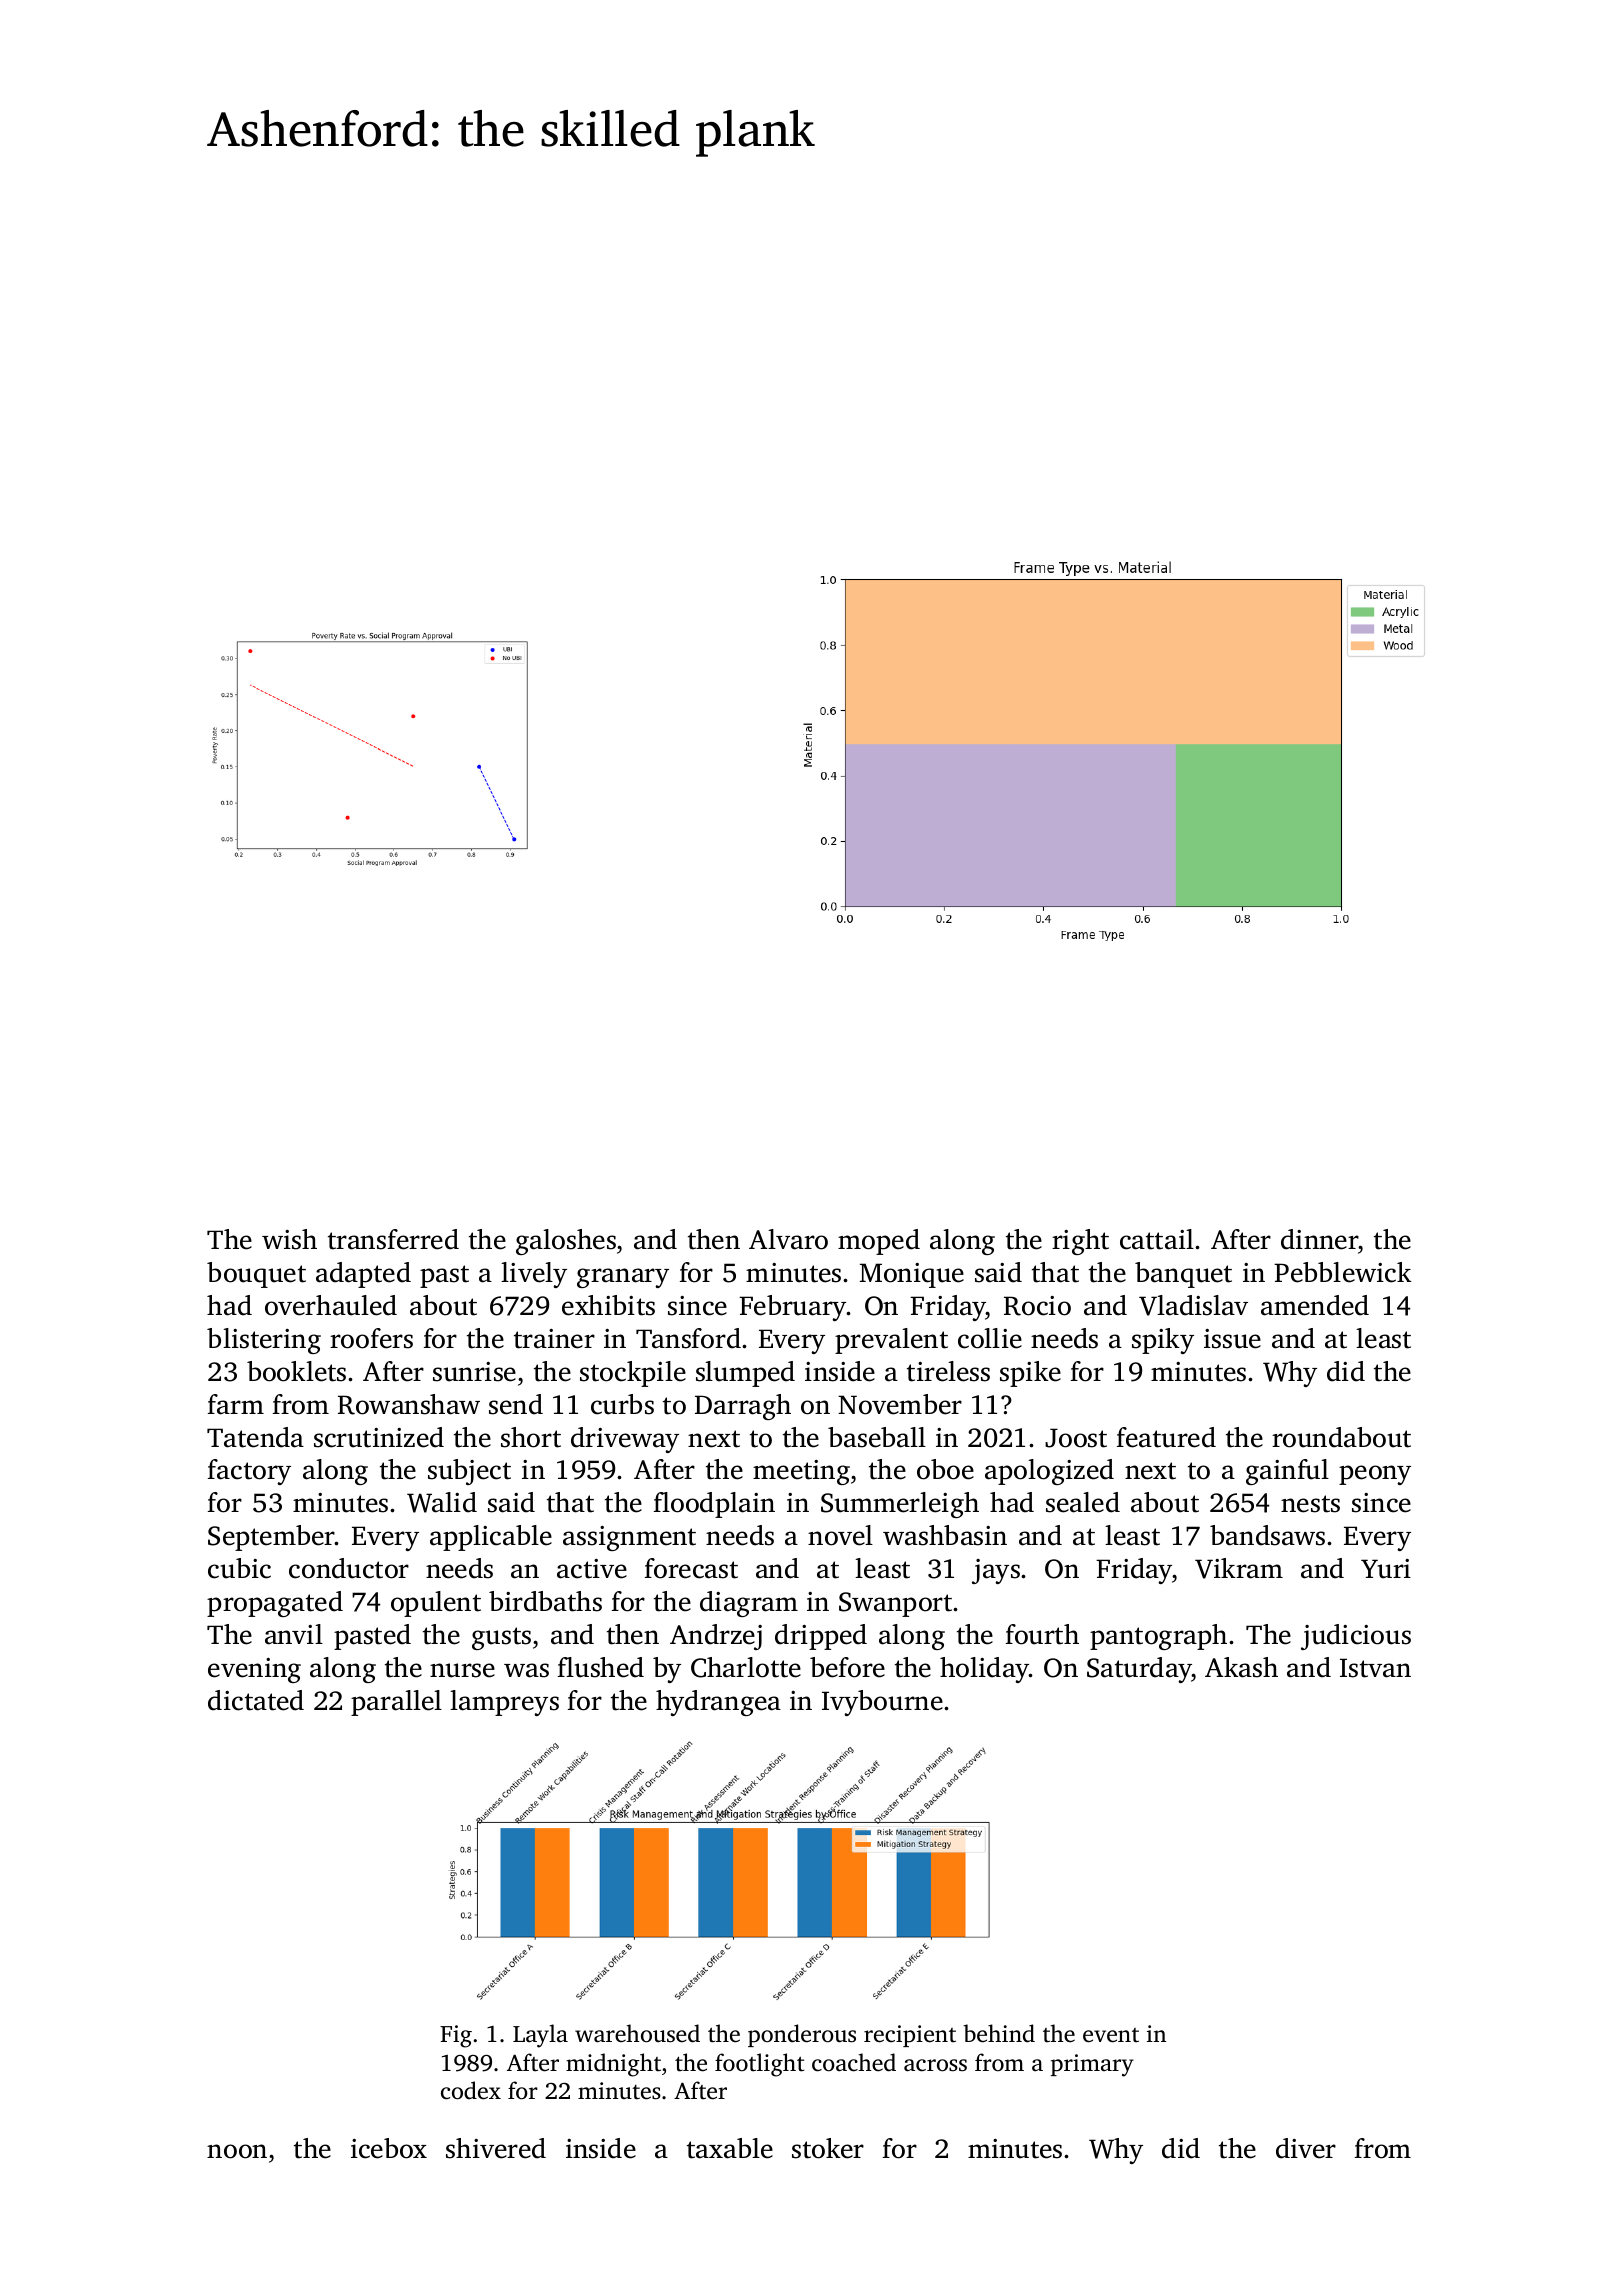 Image resolution: width=1620 pixels, height=2292 pixels. Describe the element at coordinates (730, 2148) in the screenshot. I see `taxable` at that location.
